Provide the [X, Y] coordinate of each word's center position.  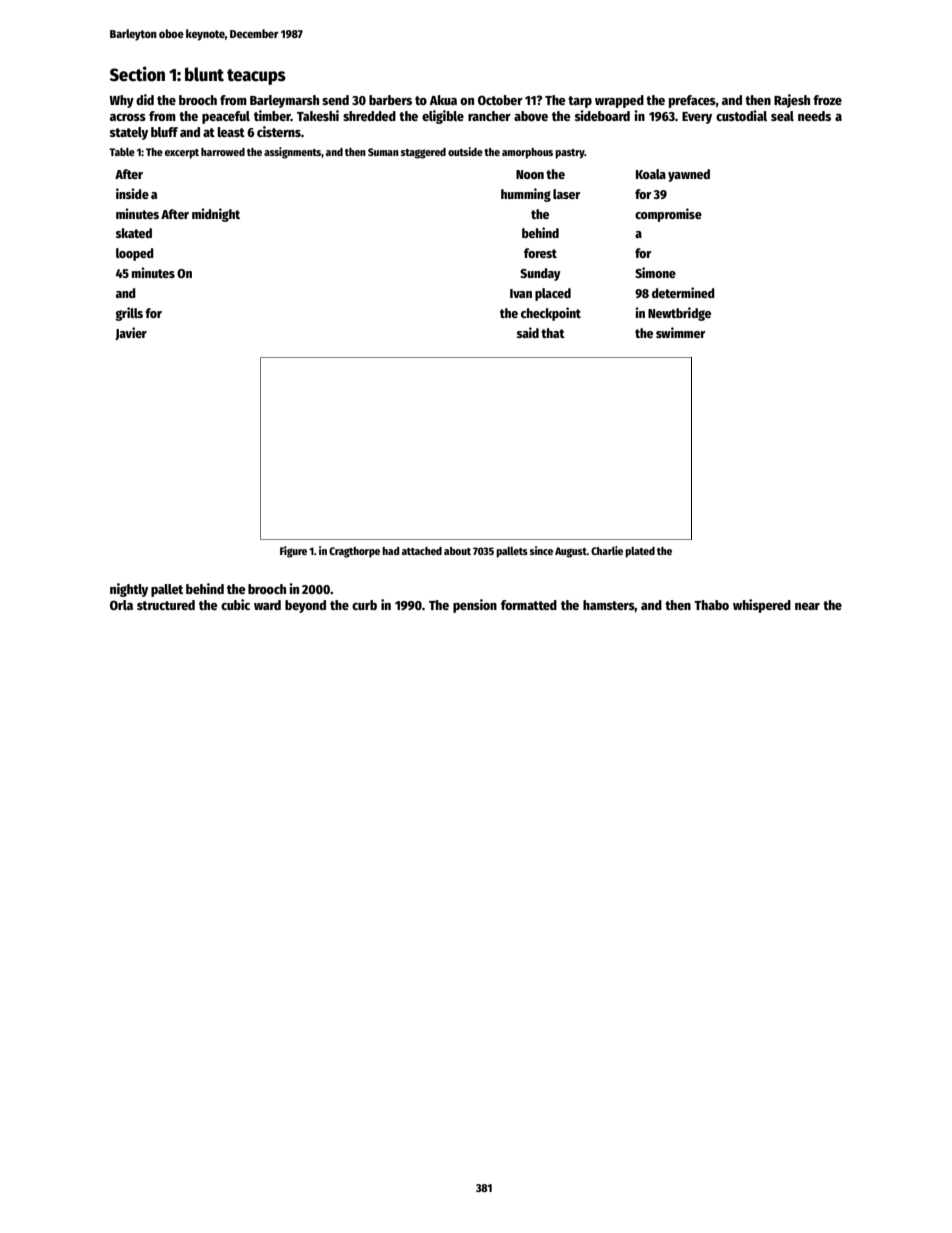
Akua [443, 100]
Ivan [521, 293]
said [528, 332]
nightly [129, 590]
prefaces [692, 101]
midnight [216, 215]
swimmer [681, 332]
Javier [131, 333]
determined [683, 292]
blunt [204, 74]
